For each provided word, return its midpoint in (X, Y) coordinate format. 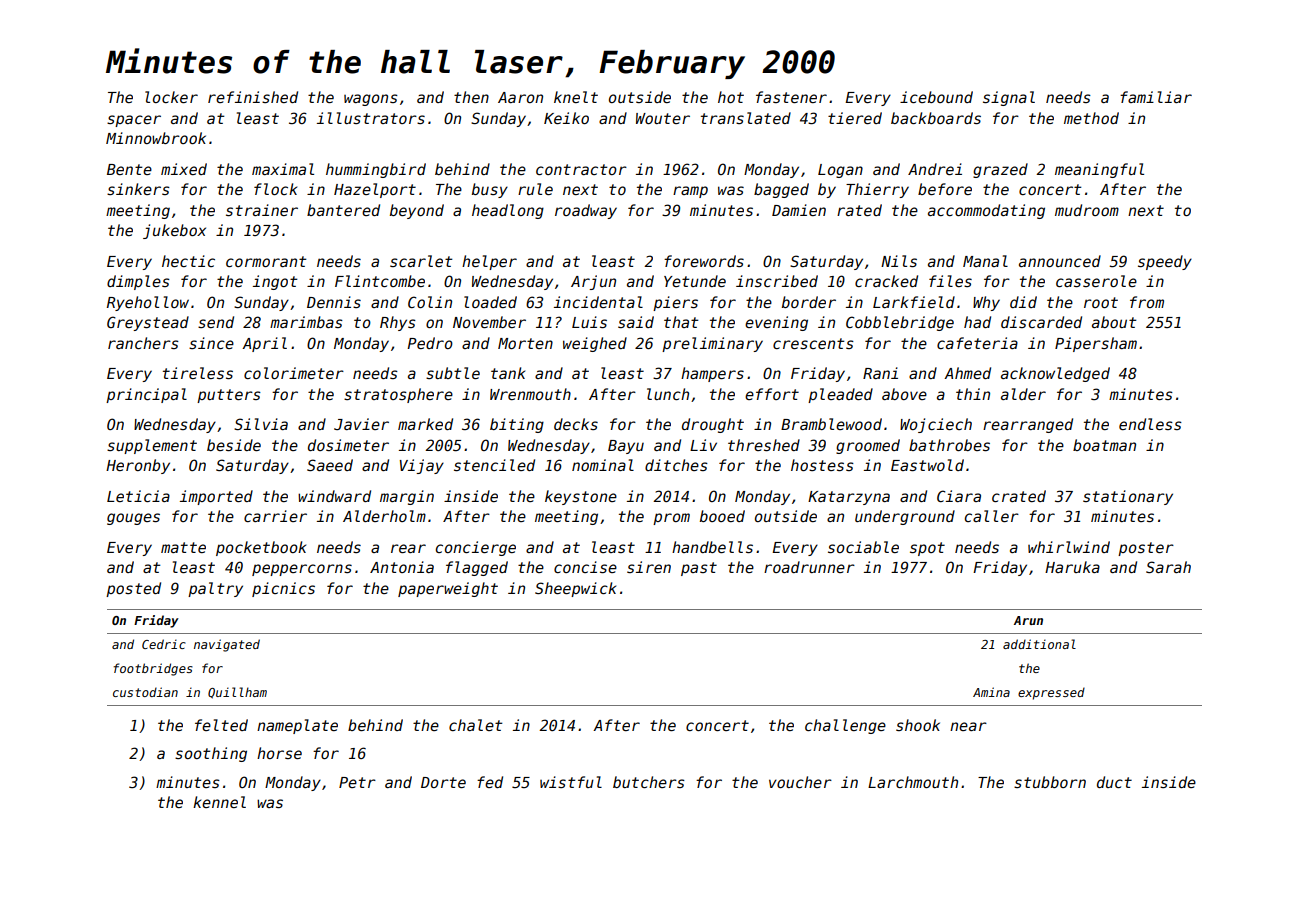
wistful (571, 782)
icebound (936, 97)
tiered (855, 118)
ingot (275, 282)
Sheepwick (575, 589)
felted (221, 725)
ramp (690, 192)
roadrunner (809, 567)
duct (1114, 782)
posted (133, 589)
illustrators (371, 118)
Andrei (935, 169)
